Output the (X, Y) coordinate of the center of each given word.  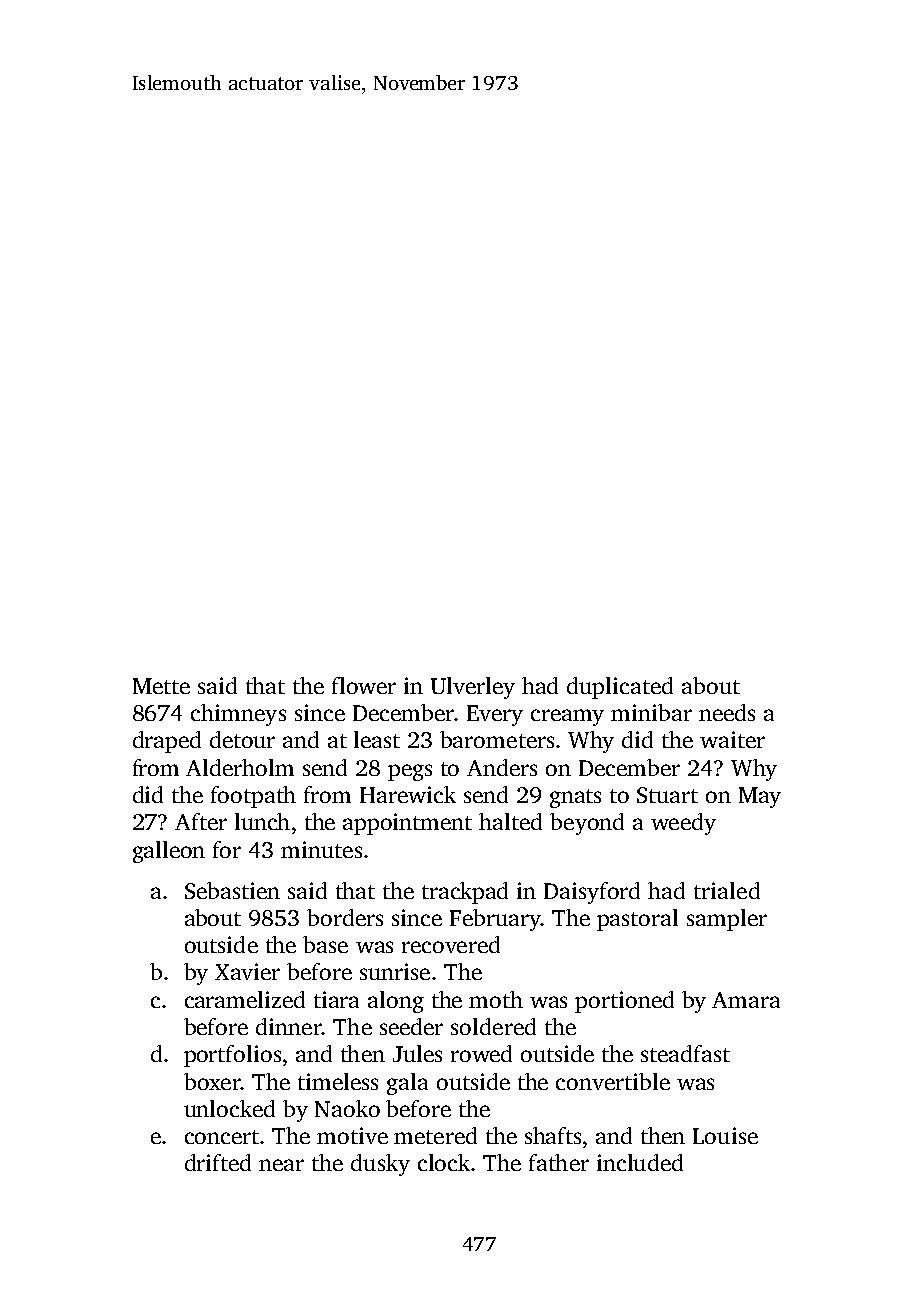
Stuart (667, 795)
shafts (553, 1135)
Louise (725, 1135)
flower (364, 685)
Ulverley (473, 688)
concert (222, 1137)
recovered (451, 944)
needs (727, 712)
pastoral (637, 920)
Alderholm (240, 767)
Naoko (347, 1108)
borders (345, 917)
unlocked (229, 1108)
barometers (497, 739)
